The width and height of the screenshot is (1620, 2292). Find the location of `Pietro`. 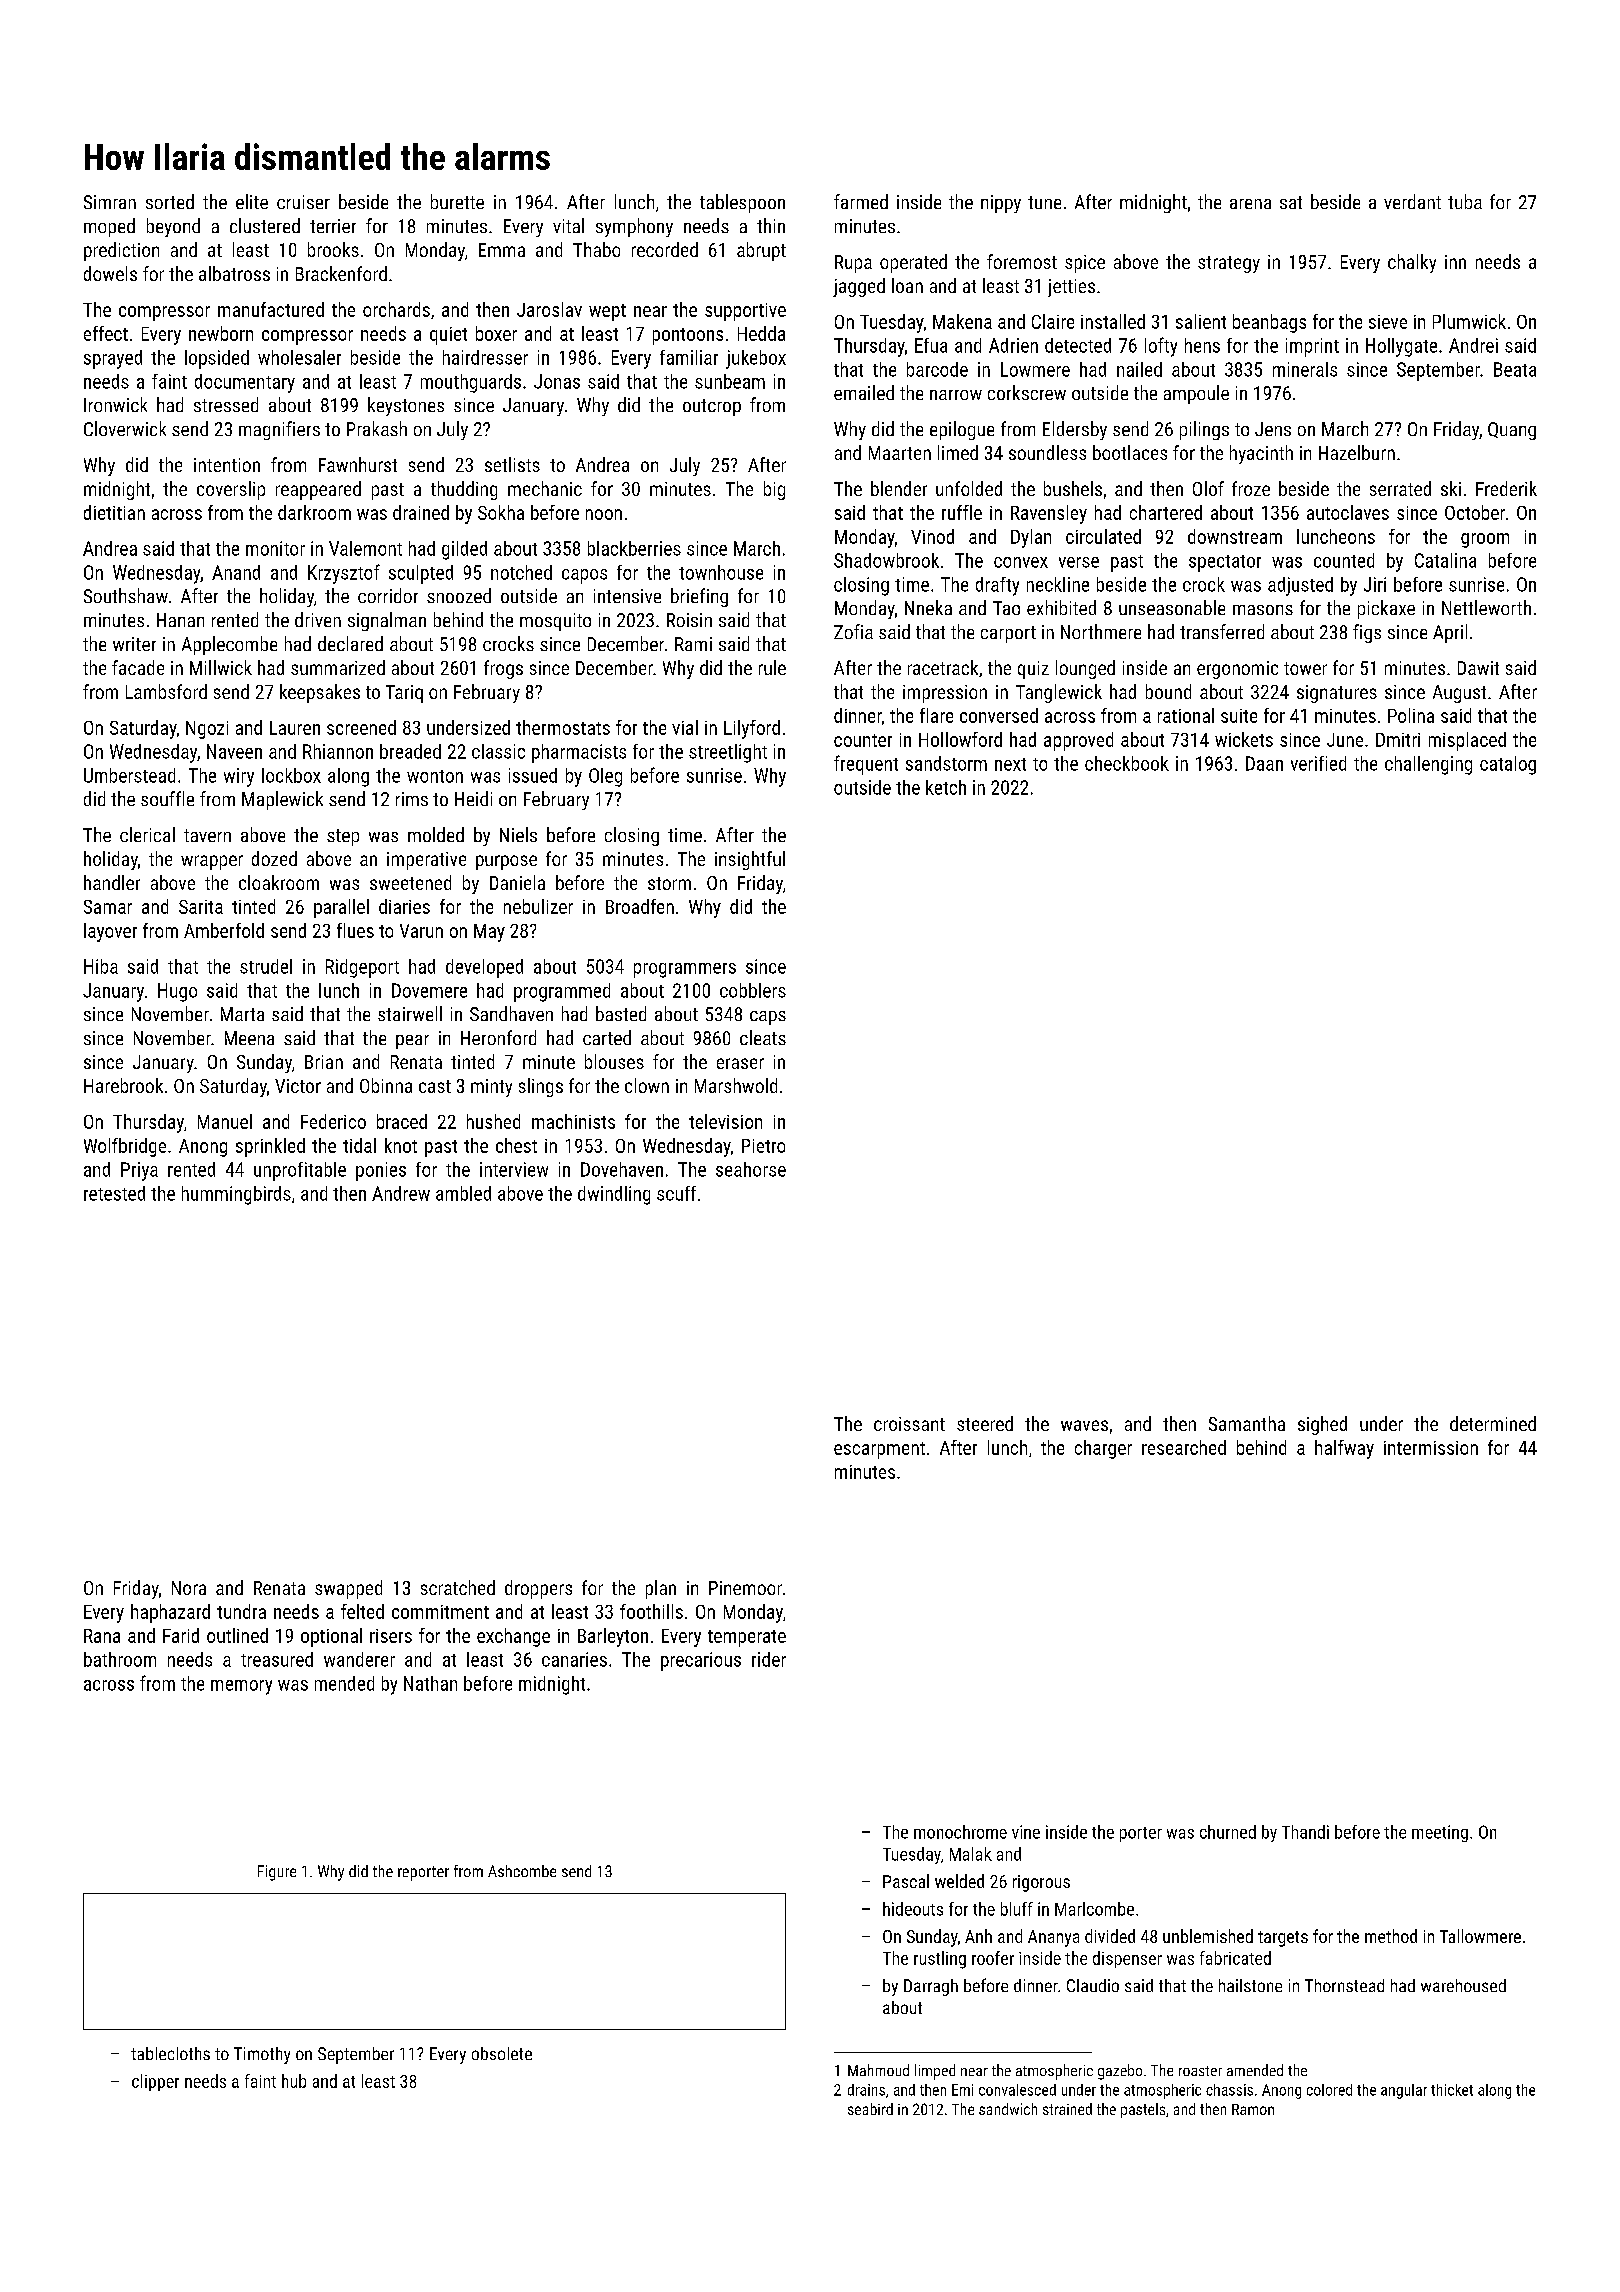

Pietro is located at coordinates (763, 1146).
